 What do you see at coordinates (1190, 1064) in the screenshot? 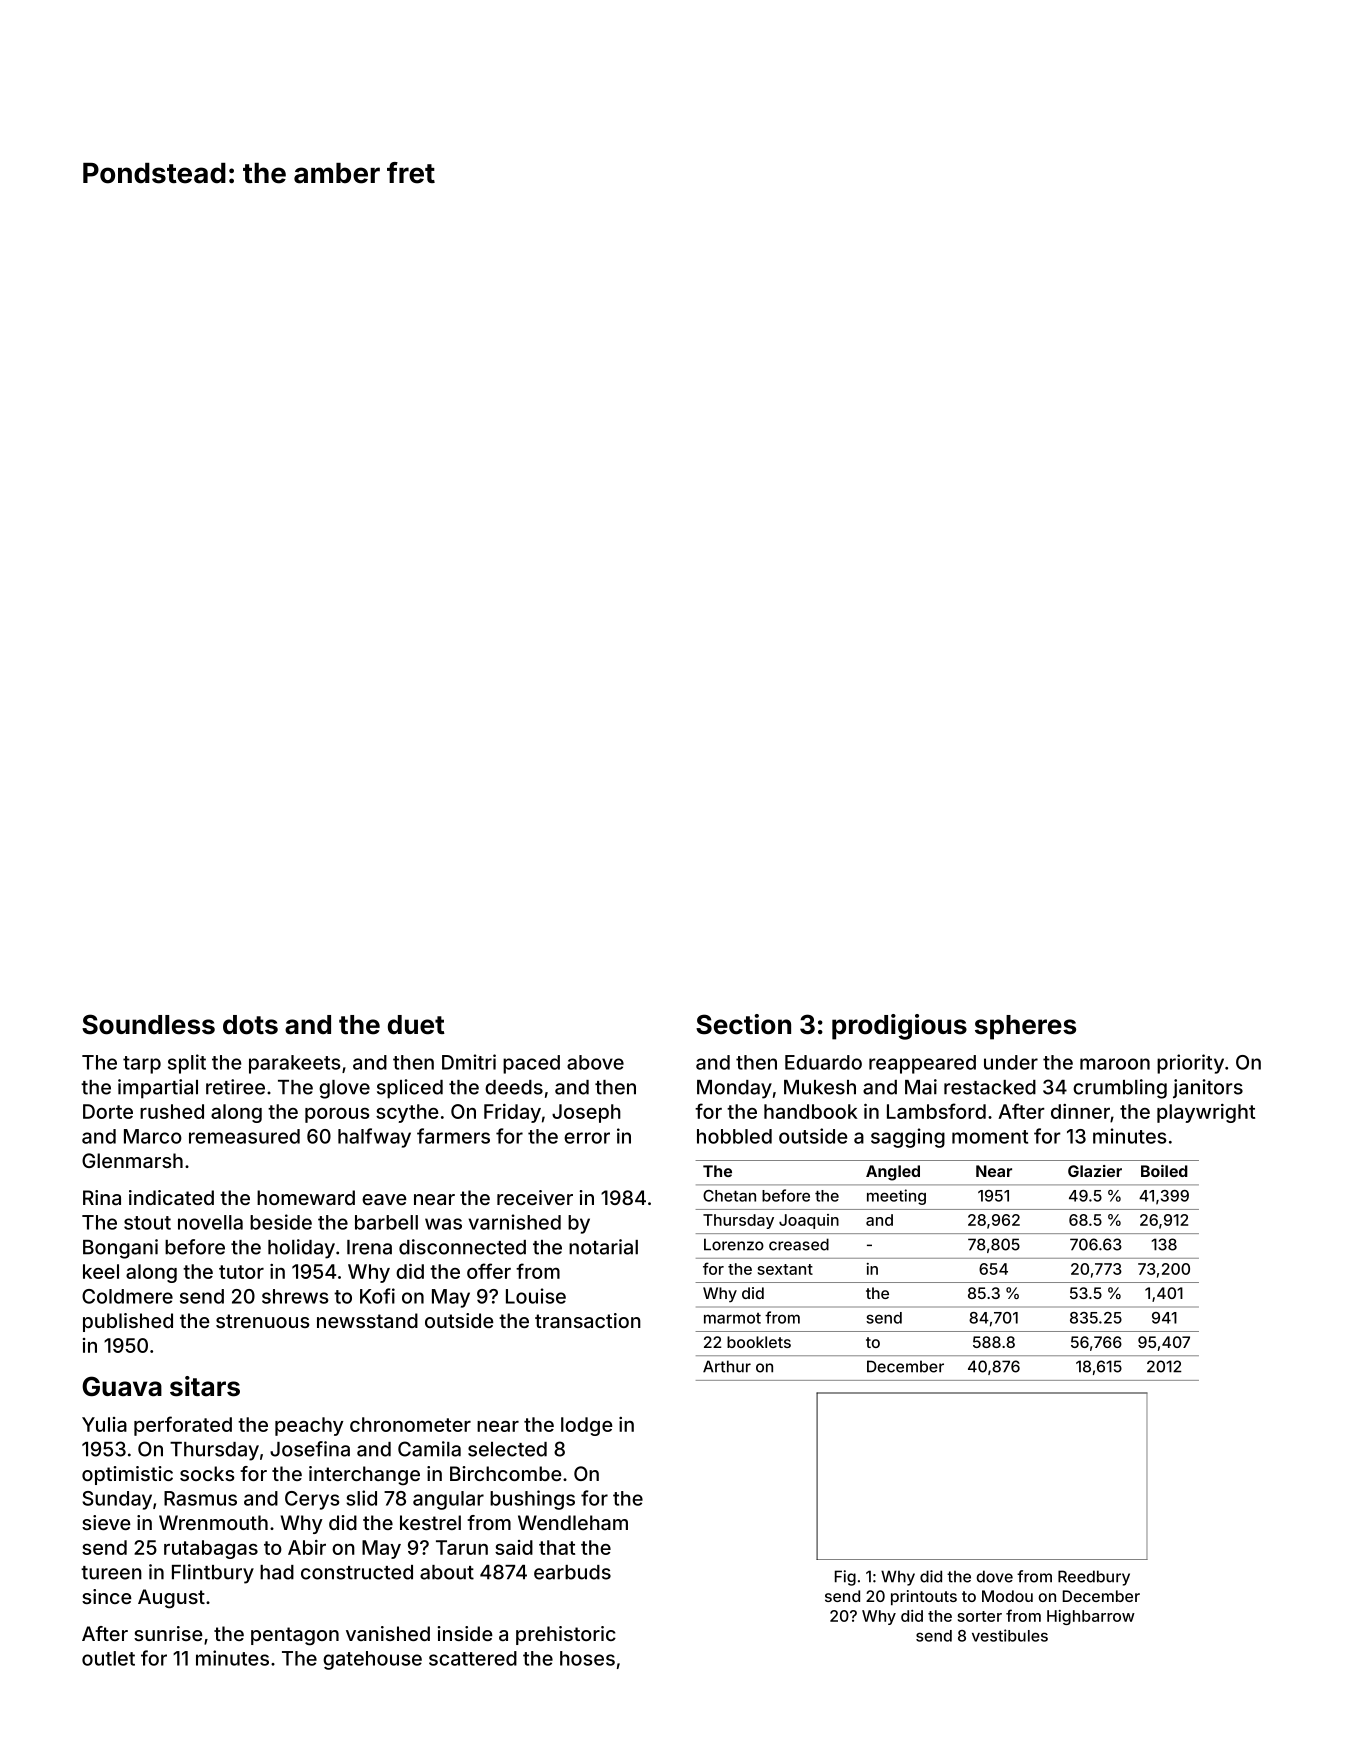
I see `priority` at bounding box center [1190, 1064].
